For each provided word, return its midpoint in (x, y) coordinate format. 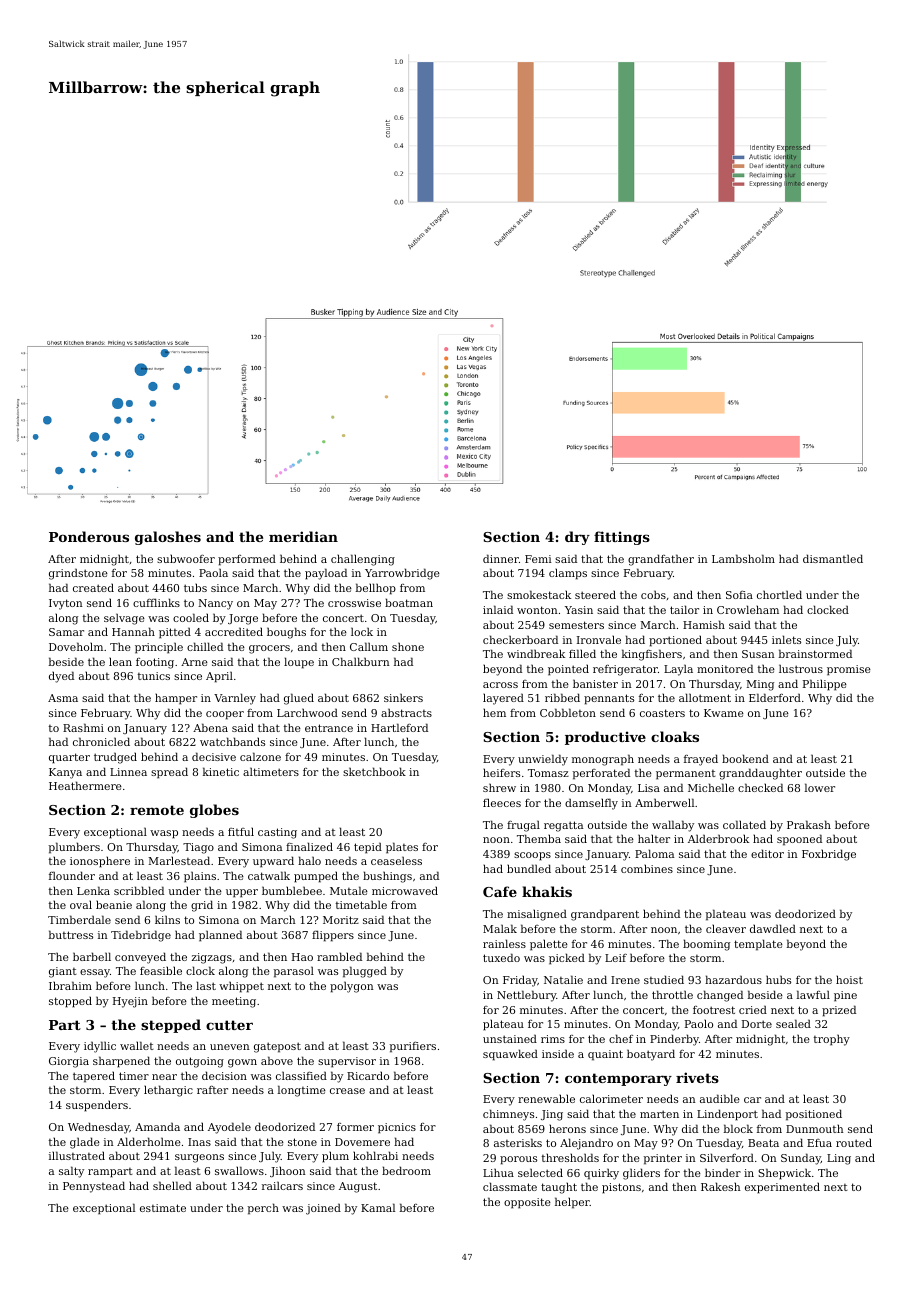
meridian (303, 536)
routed (854, 1142)
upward (273, 862)
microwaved (405, 890)
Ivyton (66, 604)
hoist (849, 979)
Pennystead (94, 1187)
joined (323, 1209)
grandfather (661, 560)
